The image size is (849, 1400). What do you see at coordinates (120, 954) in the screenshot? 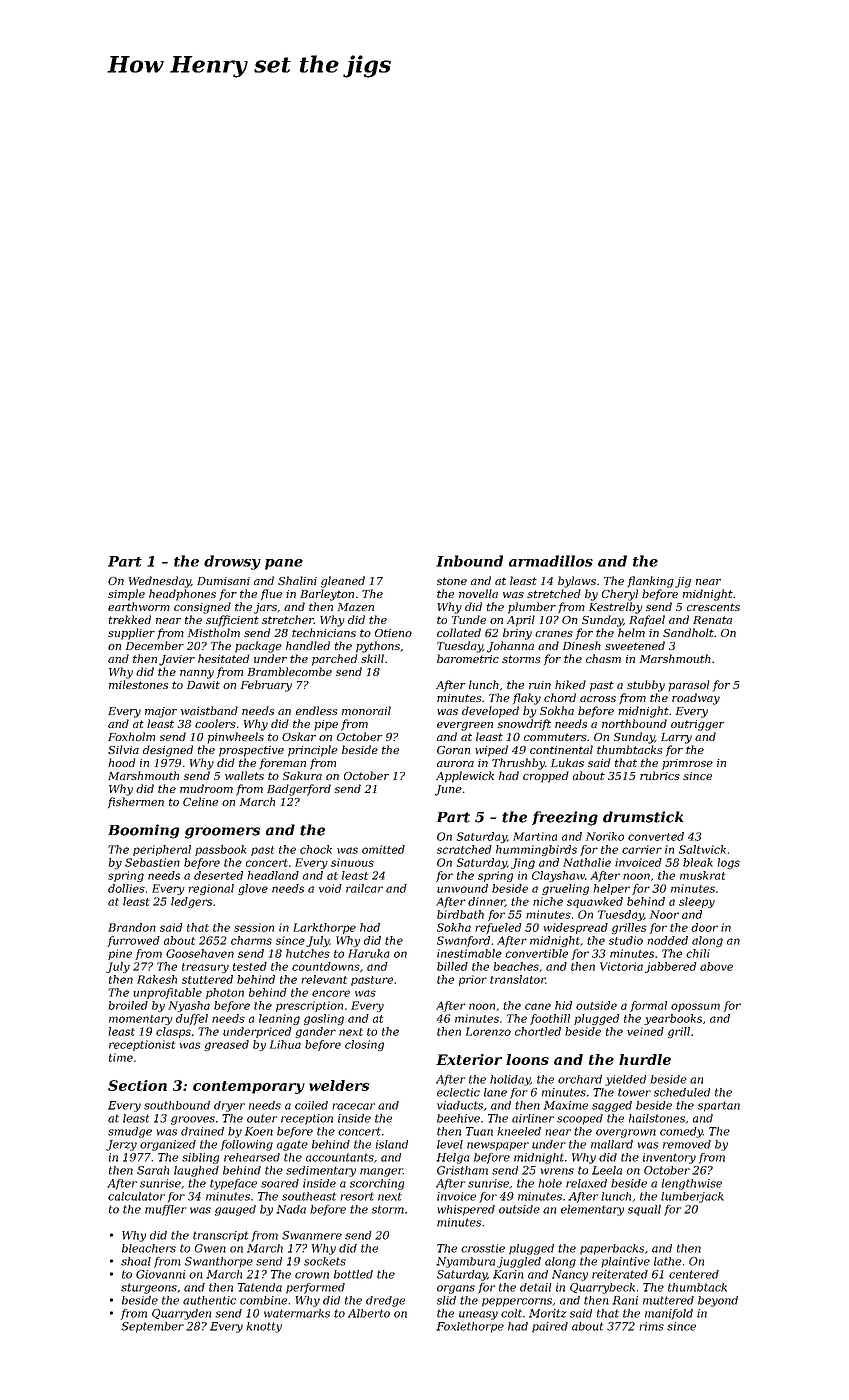
I see `pine` at bounding box center [120, 954].
